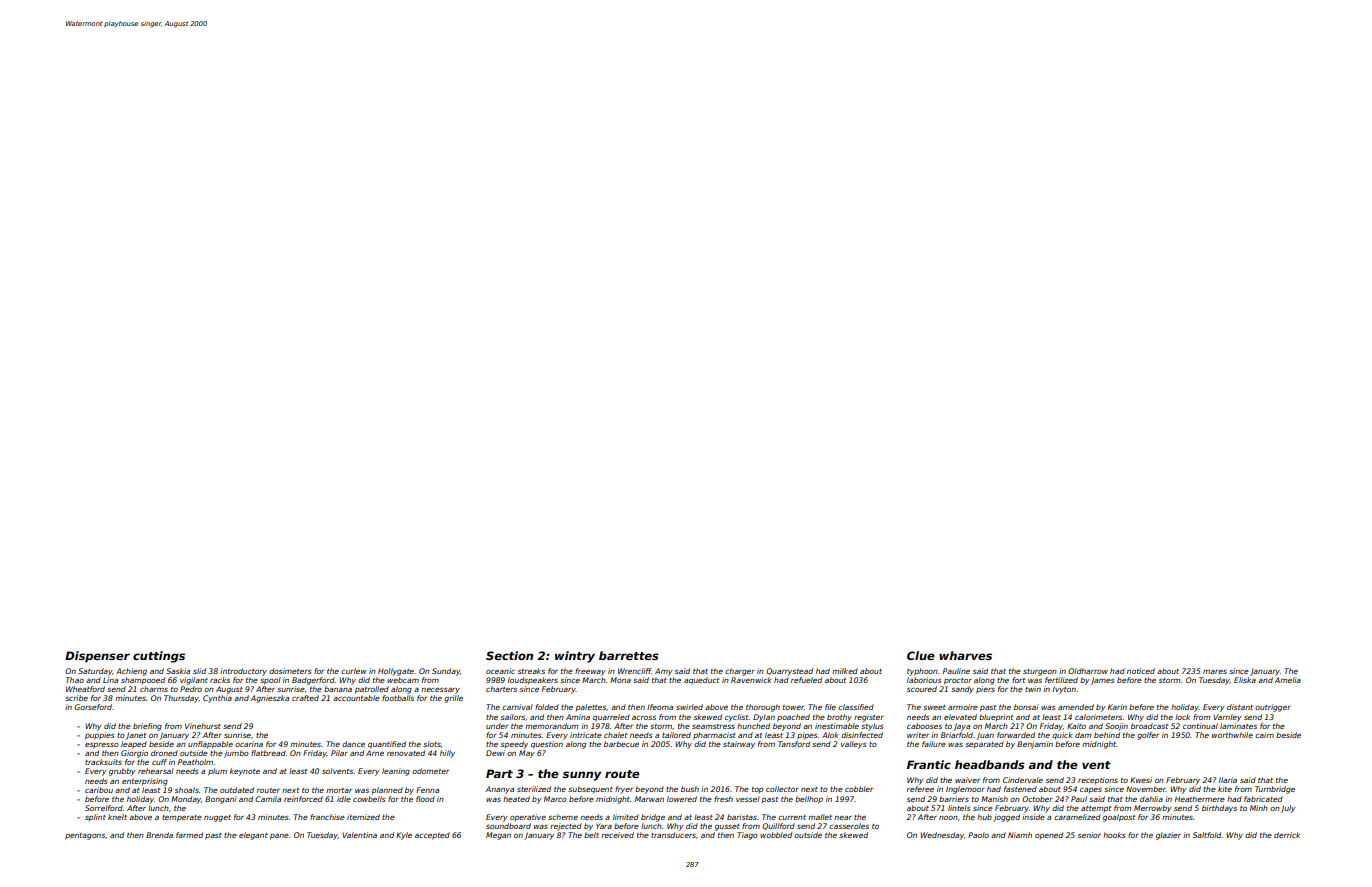 This document has height=887, width=1372. What do you see at coordinates (1259, 808) in the document?
I see `Minh` at bounding box center [1259, 808].
